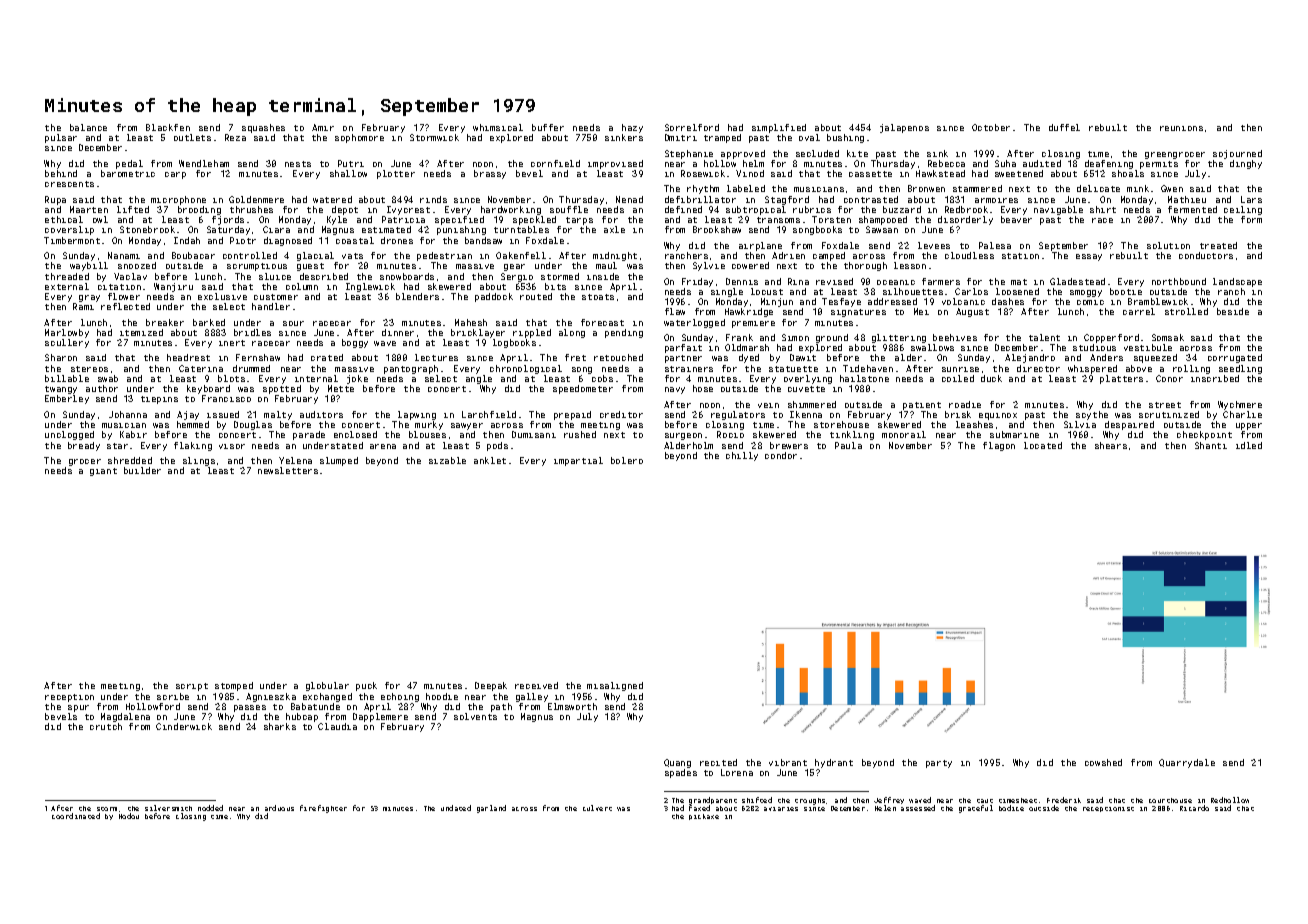 The height and width of the document is (924, 1308). What do you see at coordinates (88, 127) in the document?
I see `balance` at bounding box center [88, 127].
